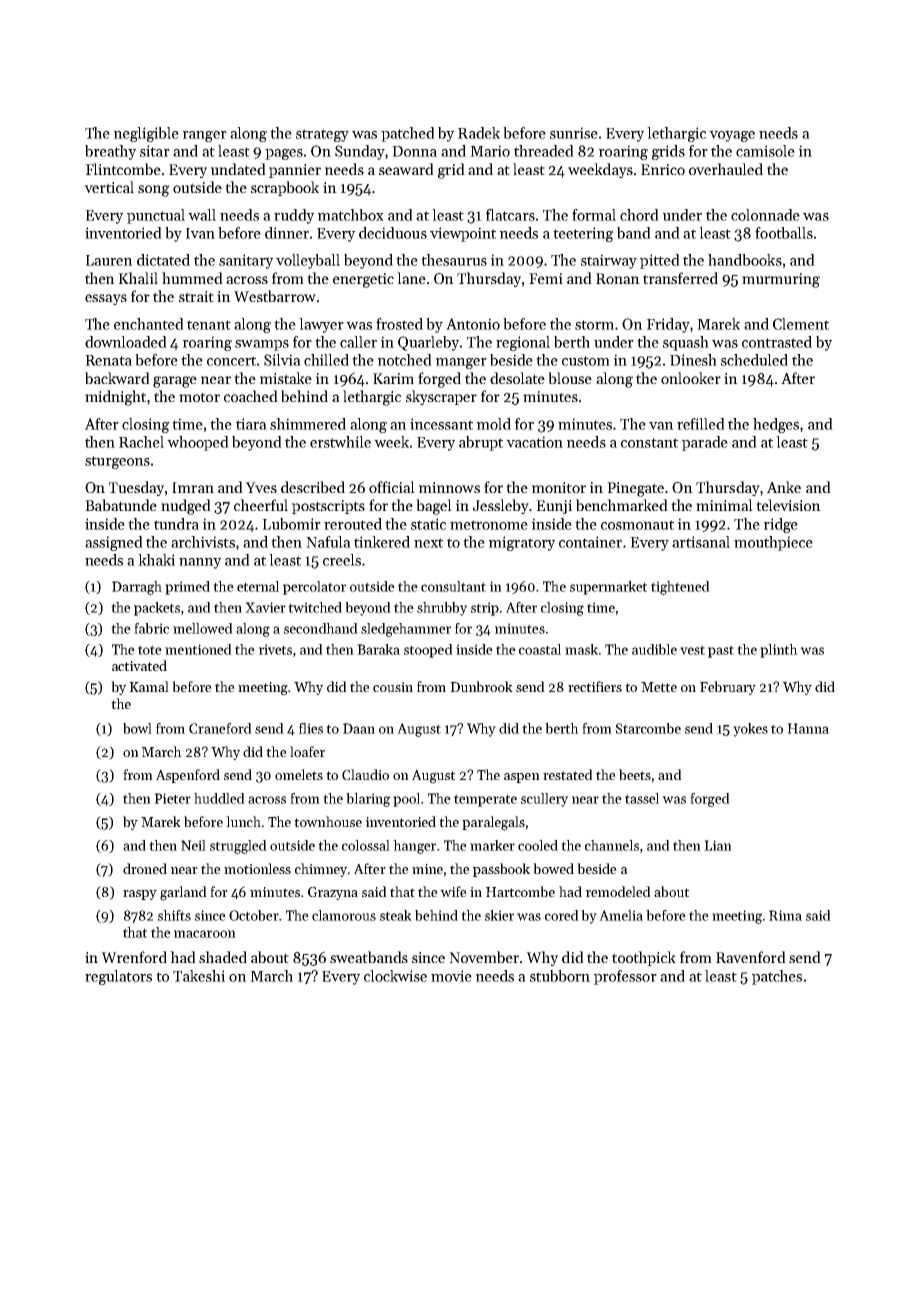 This screenshot has width=924, height=1308. What do you see at coordinates (257, 868) in the screenshot?
I see `motionless` at bounding box center [257, 868].
